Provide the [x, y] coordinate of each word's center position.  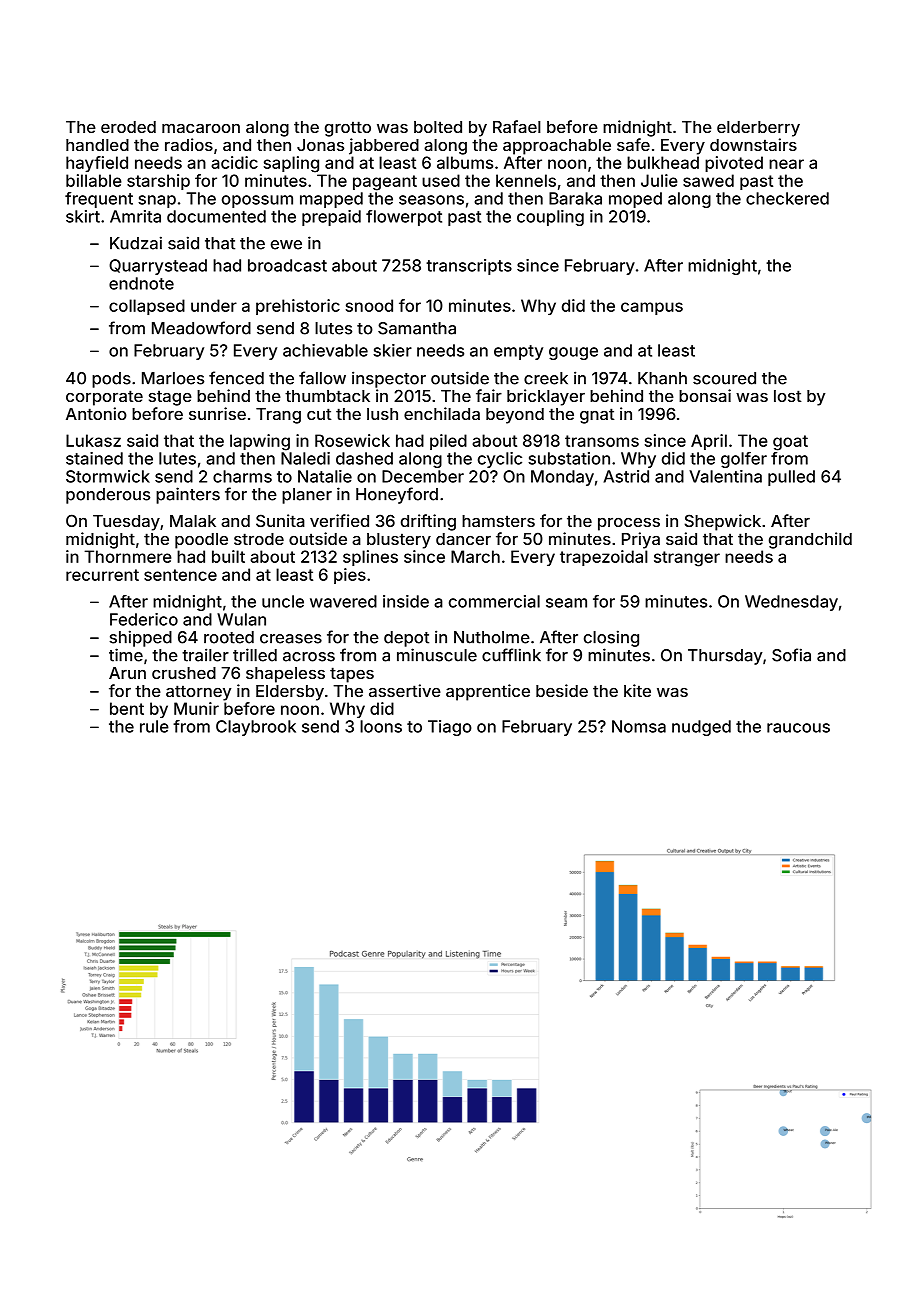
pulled [791, 478]
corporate [104, 398]
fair [489, 395]
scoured [724, 378]
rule [154, 726]
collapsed [147, 307]
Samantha [417, 328]
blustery [399, 541]
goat [790, 443]
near [786, 164]
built [228, 556]
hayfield [97, 164]
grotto [348, 129]
